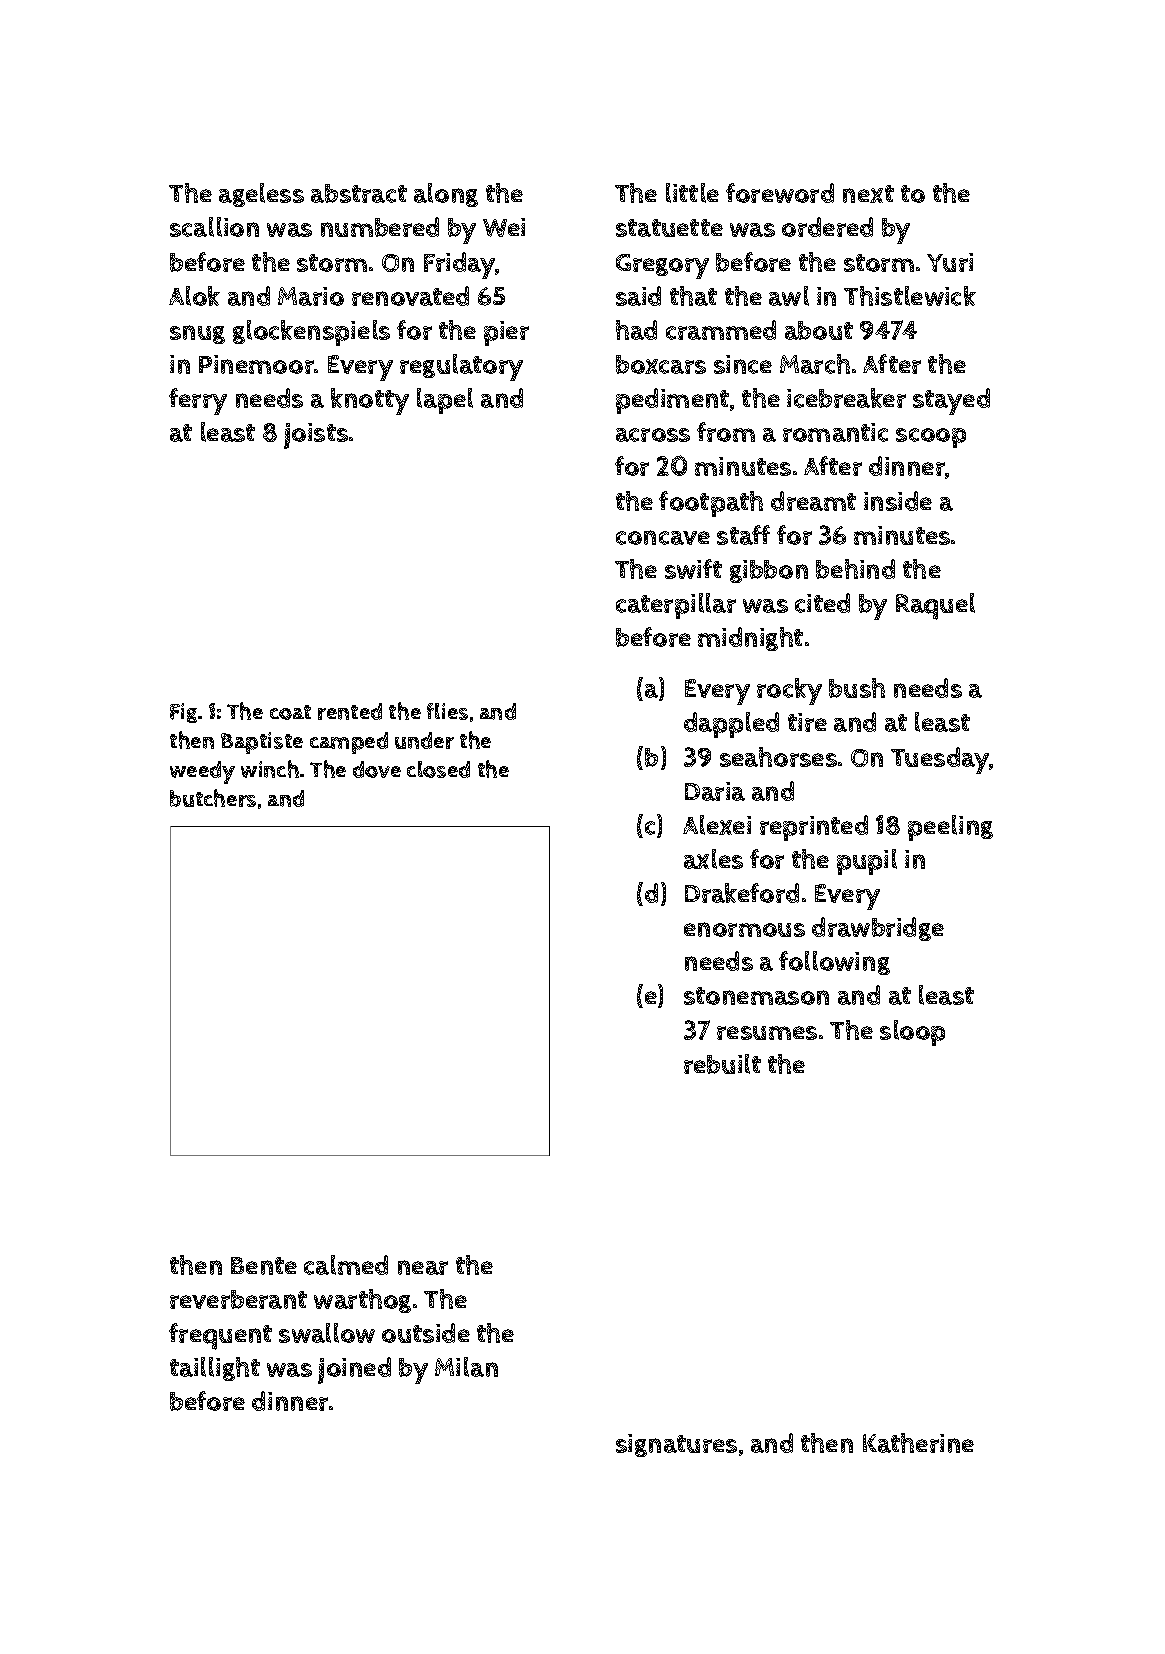 The height and width of the document is (1654, 1165). I want to click on scoop, so click(931, 438).
